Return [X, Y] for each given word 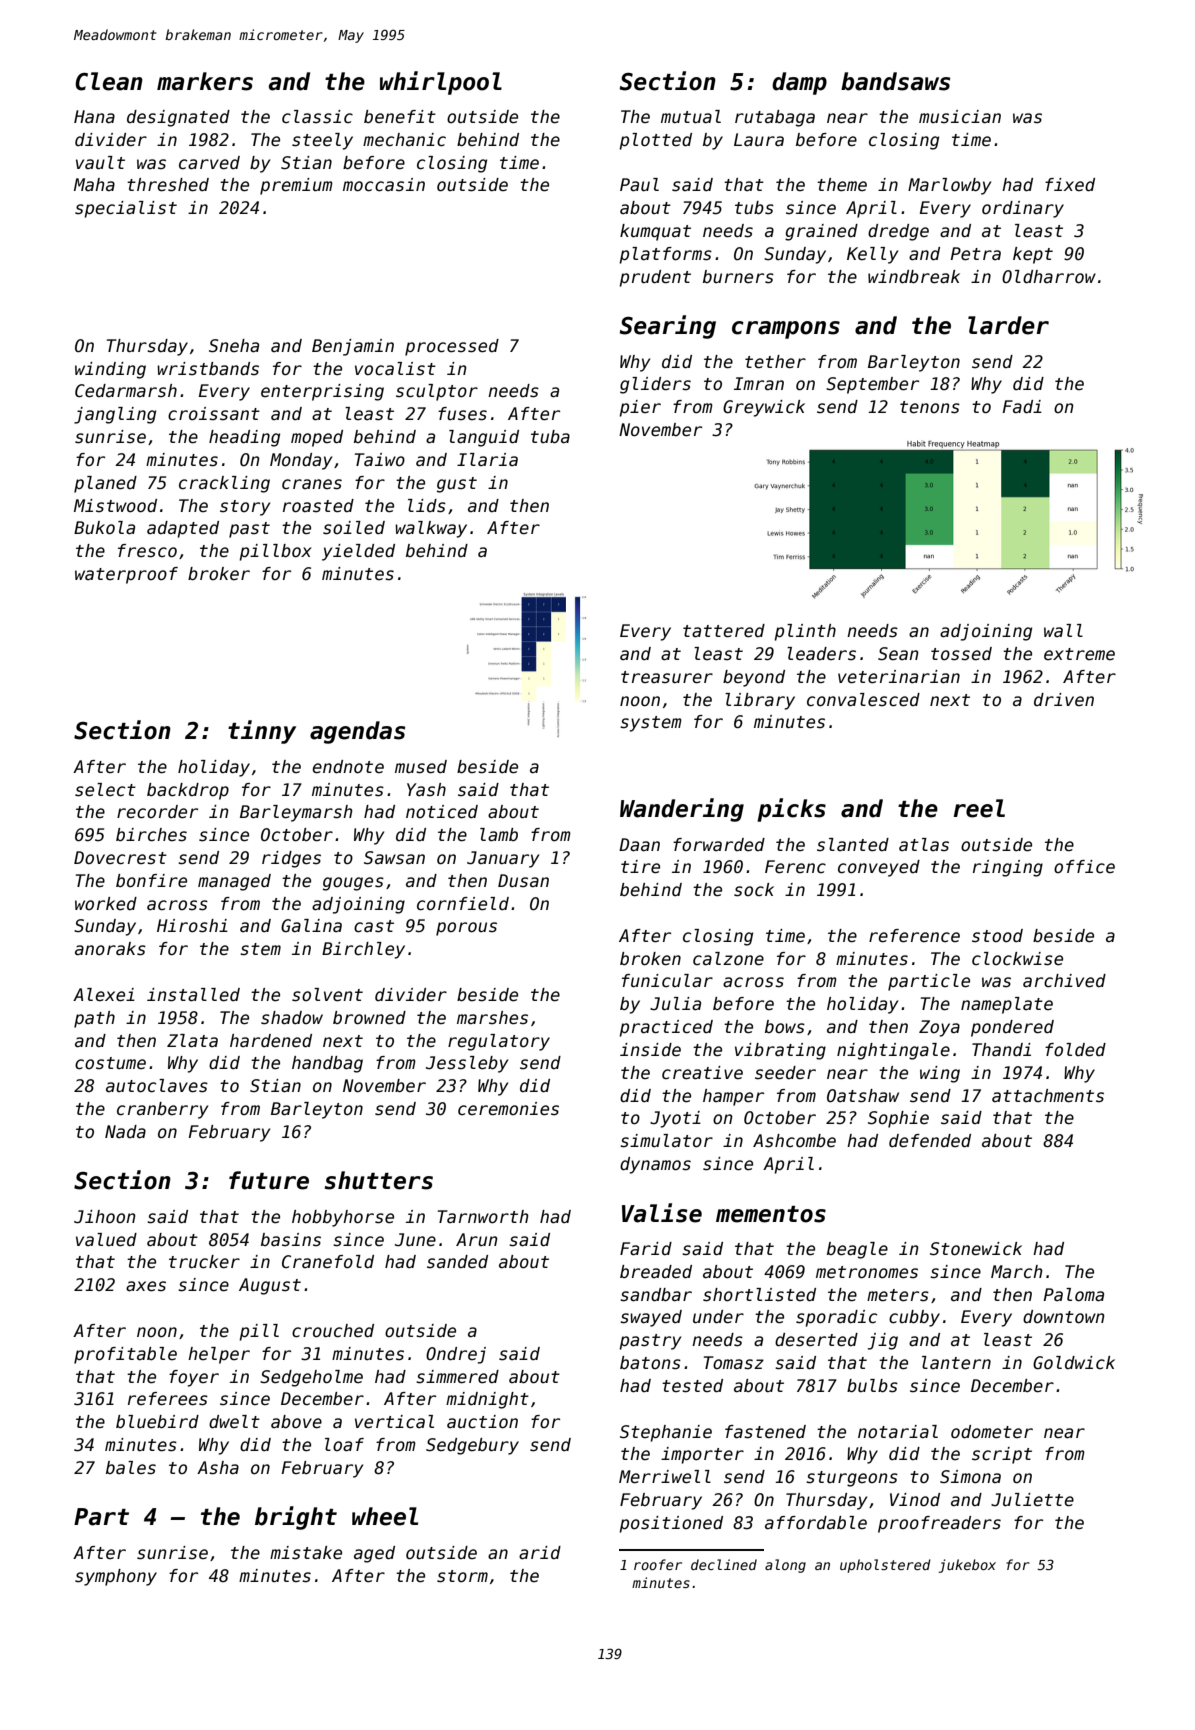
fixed [1070, 185]
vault [100, 163]
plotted [655, 141]
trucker [204, 1262]
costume [110, 1063]
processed [452, 347]
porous [466, 929]
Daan [639, 845]
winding [110, 370]
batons [650, 1363]
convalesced [863, 700]
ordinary [1023, 209]
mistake [306, 1553]
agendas [358, 732]
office [1084, 867]
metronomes [867, 1272]
